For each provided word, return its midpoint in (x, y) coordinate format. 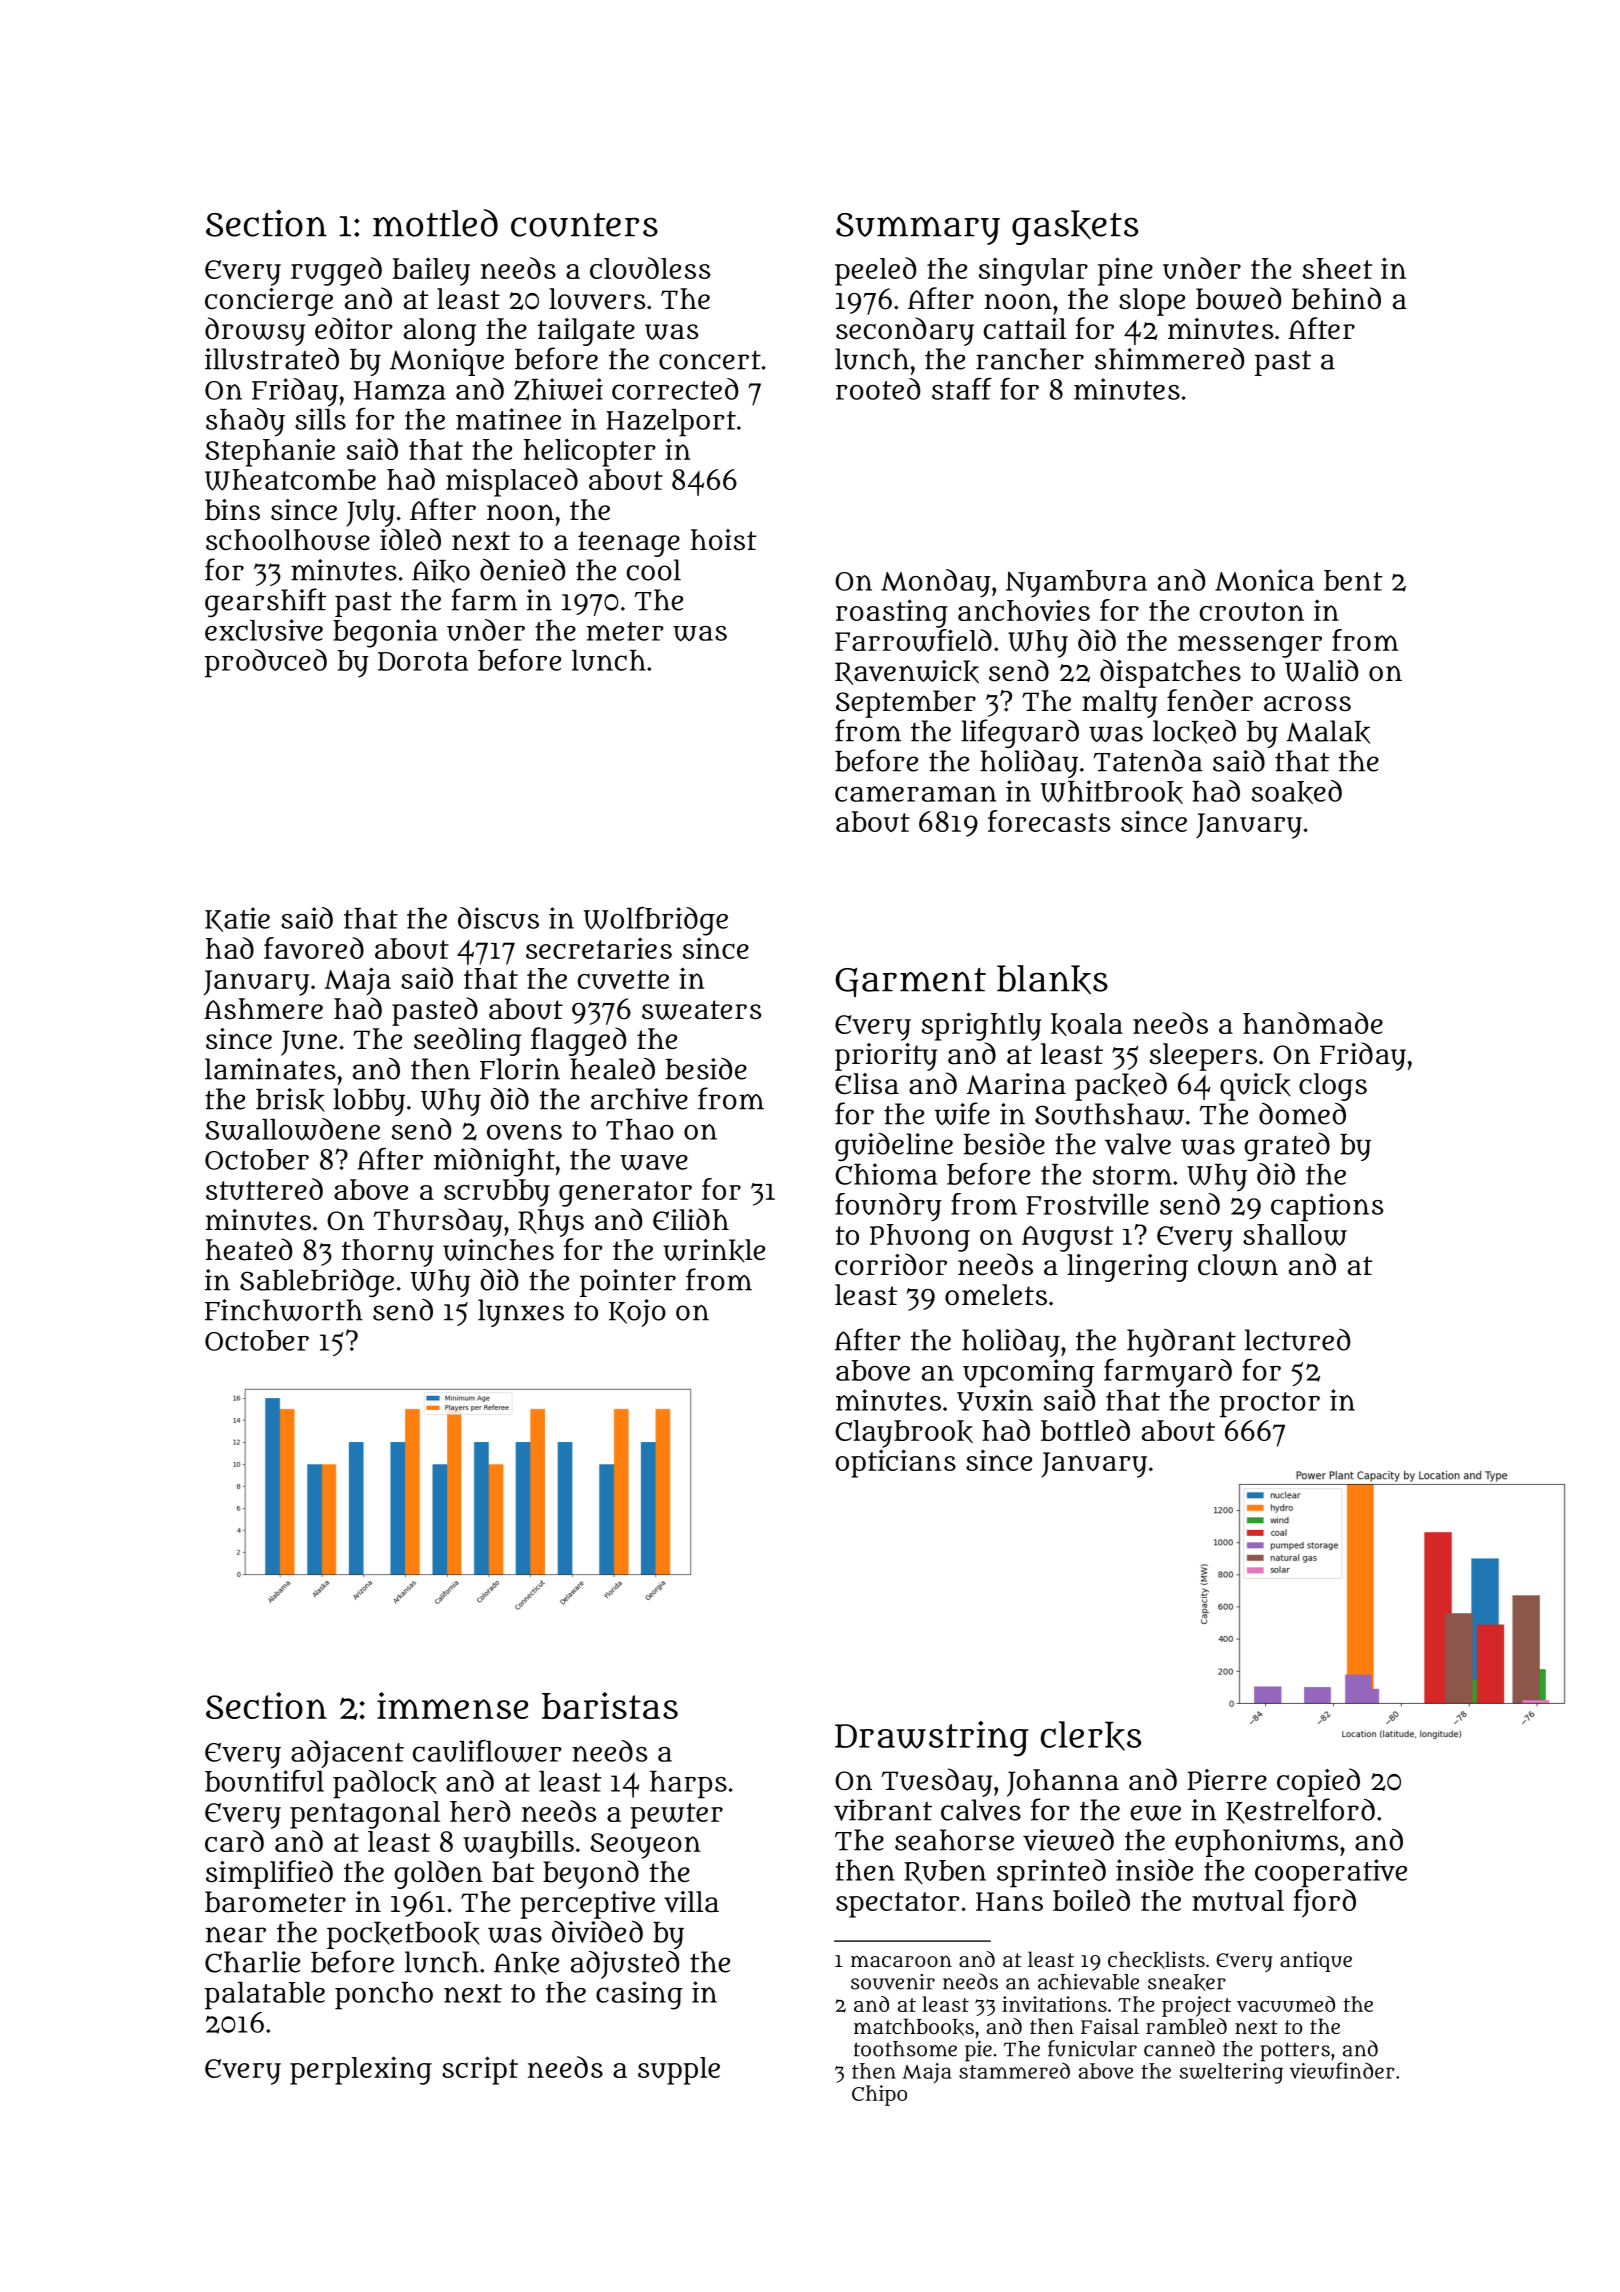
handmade (1313, 1023)
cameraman (915, 794)
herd (480, 1811)
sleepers (1203, 1057)
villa (691, 1902)
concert (710, 360)
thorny (388, 1253)
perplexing (361, 2070)
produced (266, 663)
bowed (1238, 298)
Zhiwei (558, 389)
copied (1318, 1782)
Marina (1016, 1084)
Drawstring (932, 1739)
